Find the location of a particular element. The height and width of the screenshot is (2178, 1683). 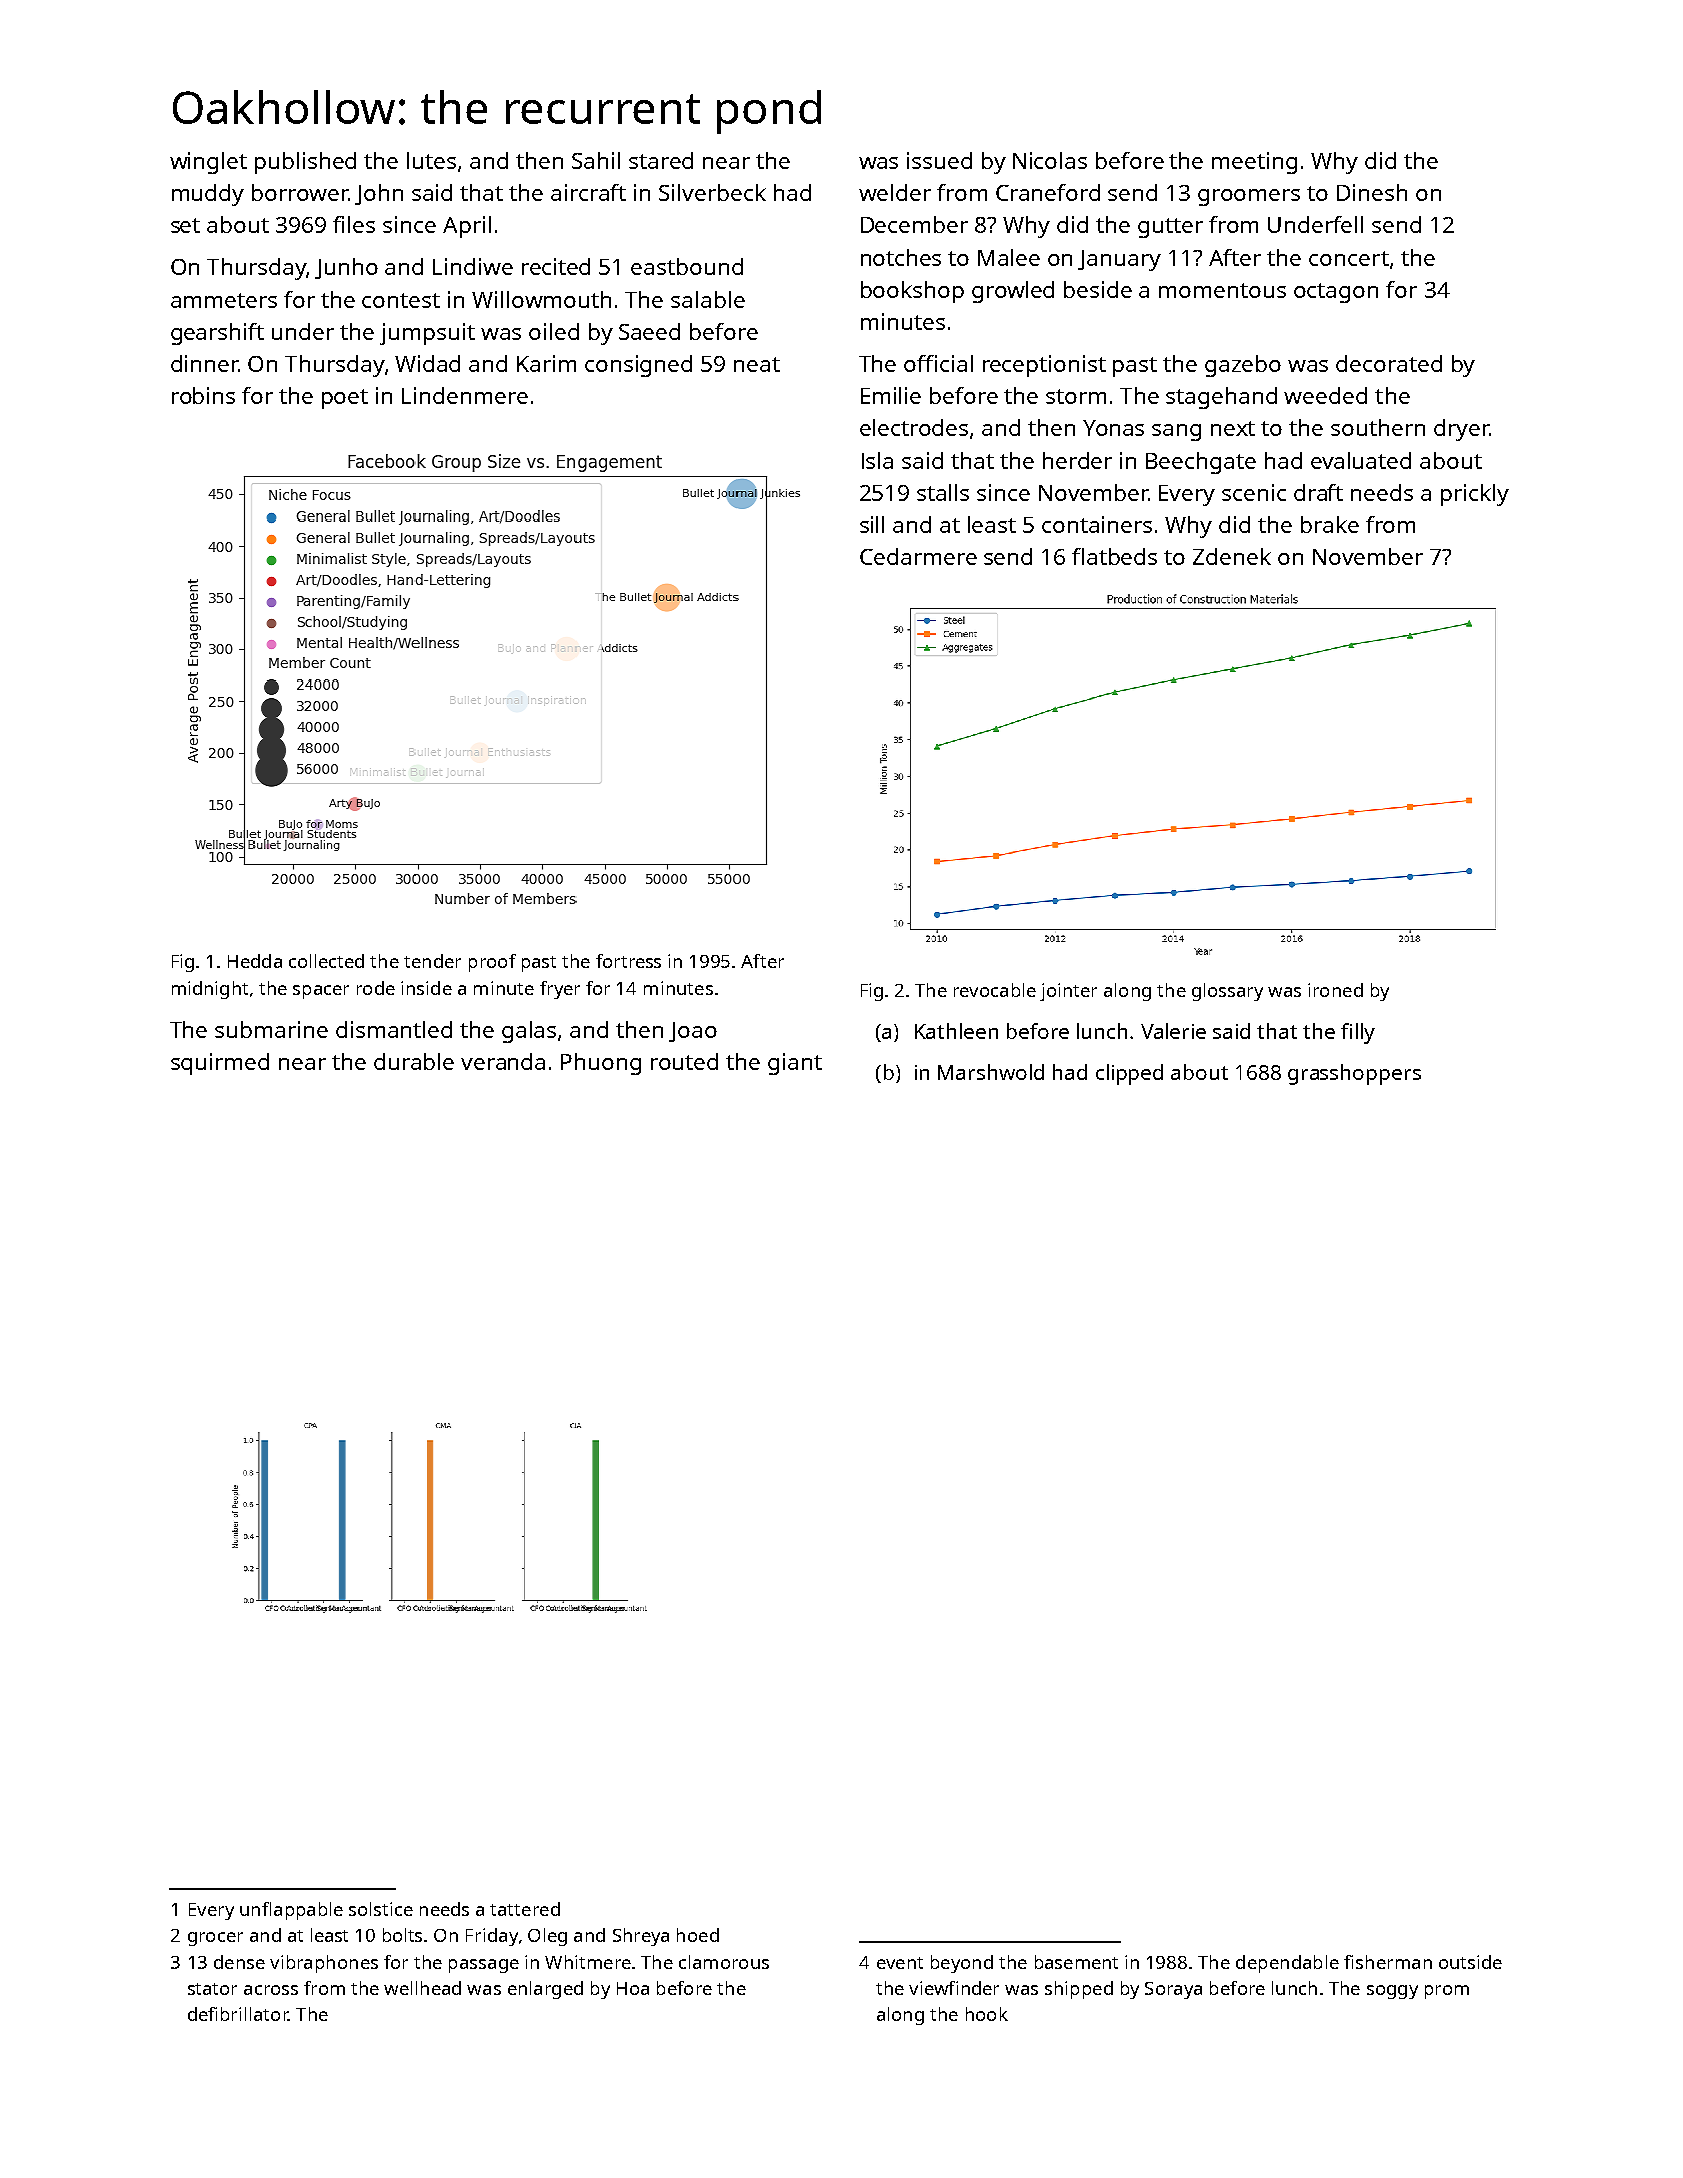

dryer is located at coordinates (1461, 430).
